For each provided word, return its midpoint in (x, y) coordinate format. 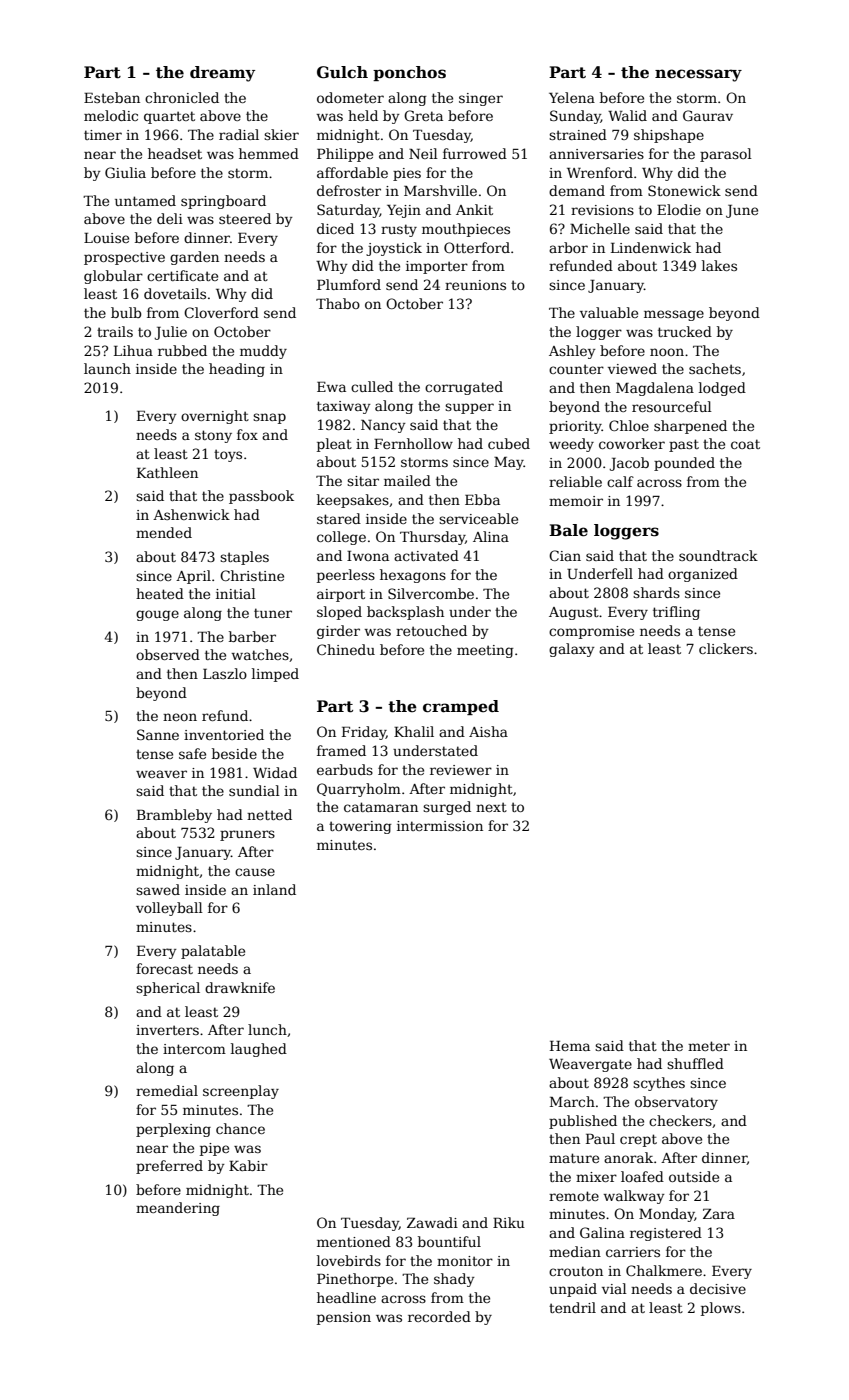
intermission (440, 826)
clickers (726, 648)
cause (255, 872)
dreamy (222, 74)
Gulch (342, 72)
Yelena (572, 97)
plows (721, 1309)
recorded (439, 1316)
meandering (178, 1209)
